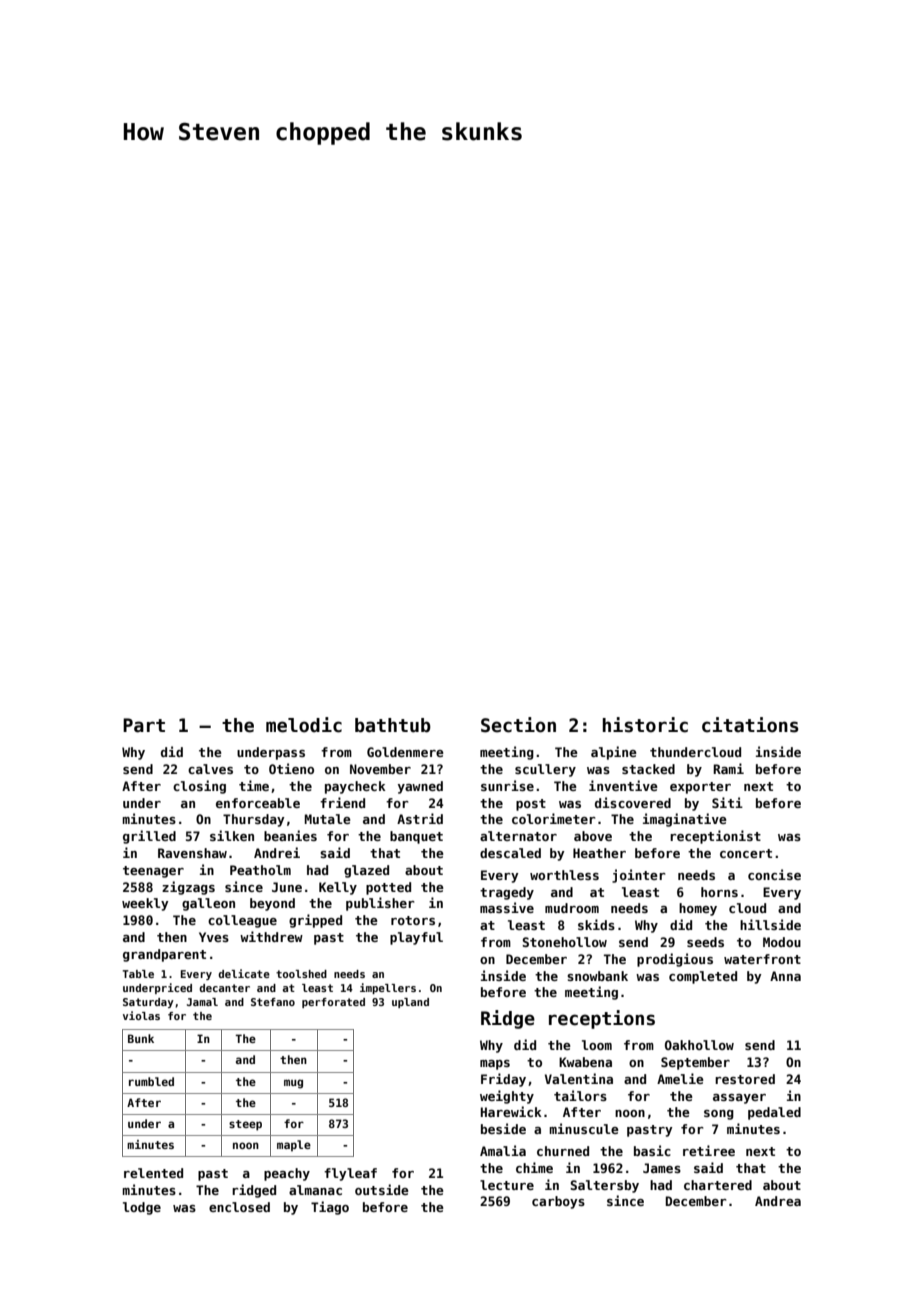  I want to click on glazed, so click(366, 871).
